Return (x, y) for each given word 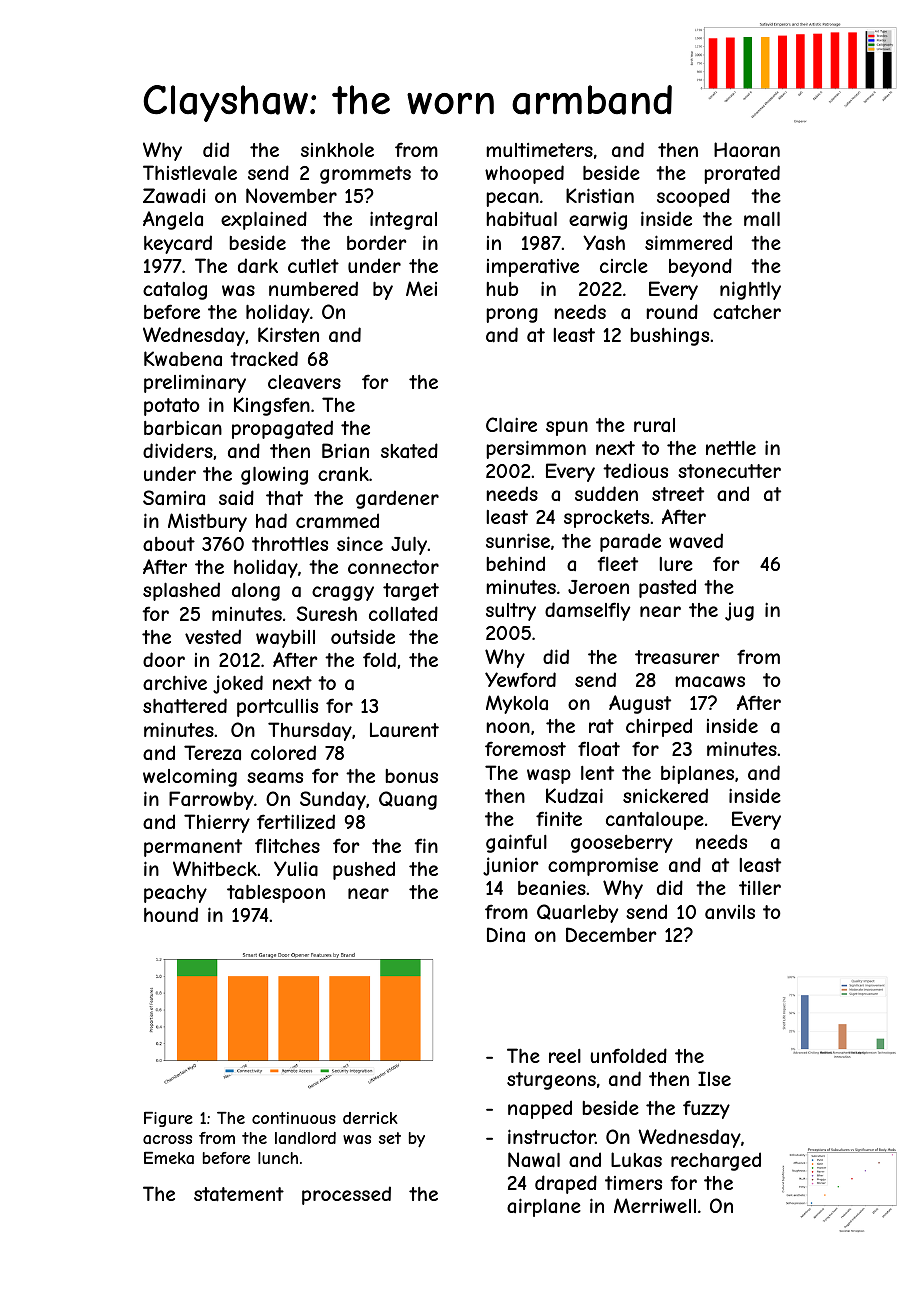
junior (511, 866)
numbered (313, 288)
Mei (421, 288)
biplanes (697, 774)
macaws (710, 682)
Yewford (520, 679)
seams (275, 777)
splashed (181, 591)
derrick (370, 1118)
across (167, 1139)
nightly (750, 290)
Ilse (714, 1078)
